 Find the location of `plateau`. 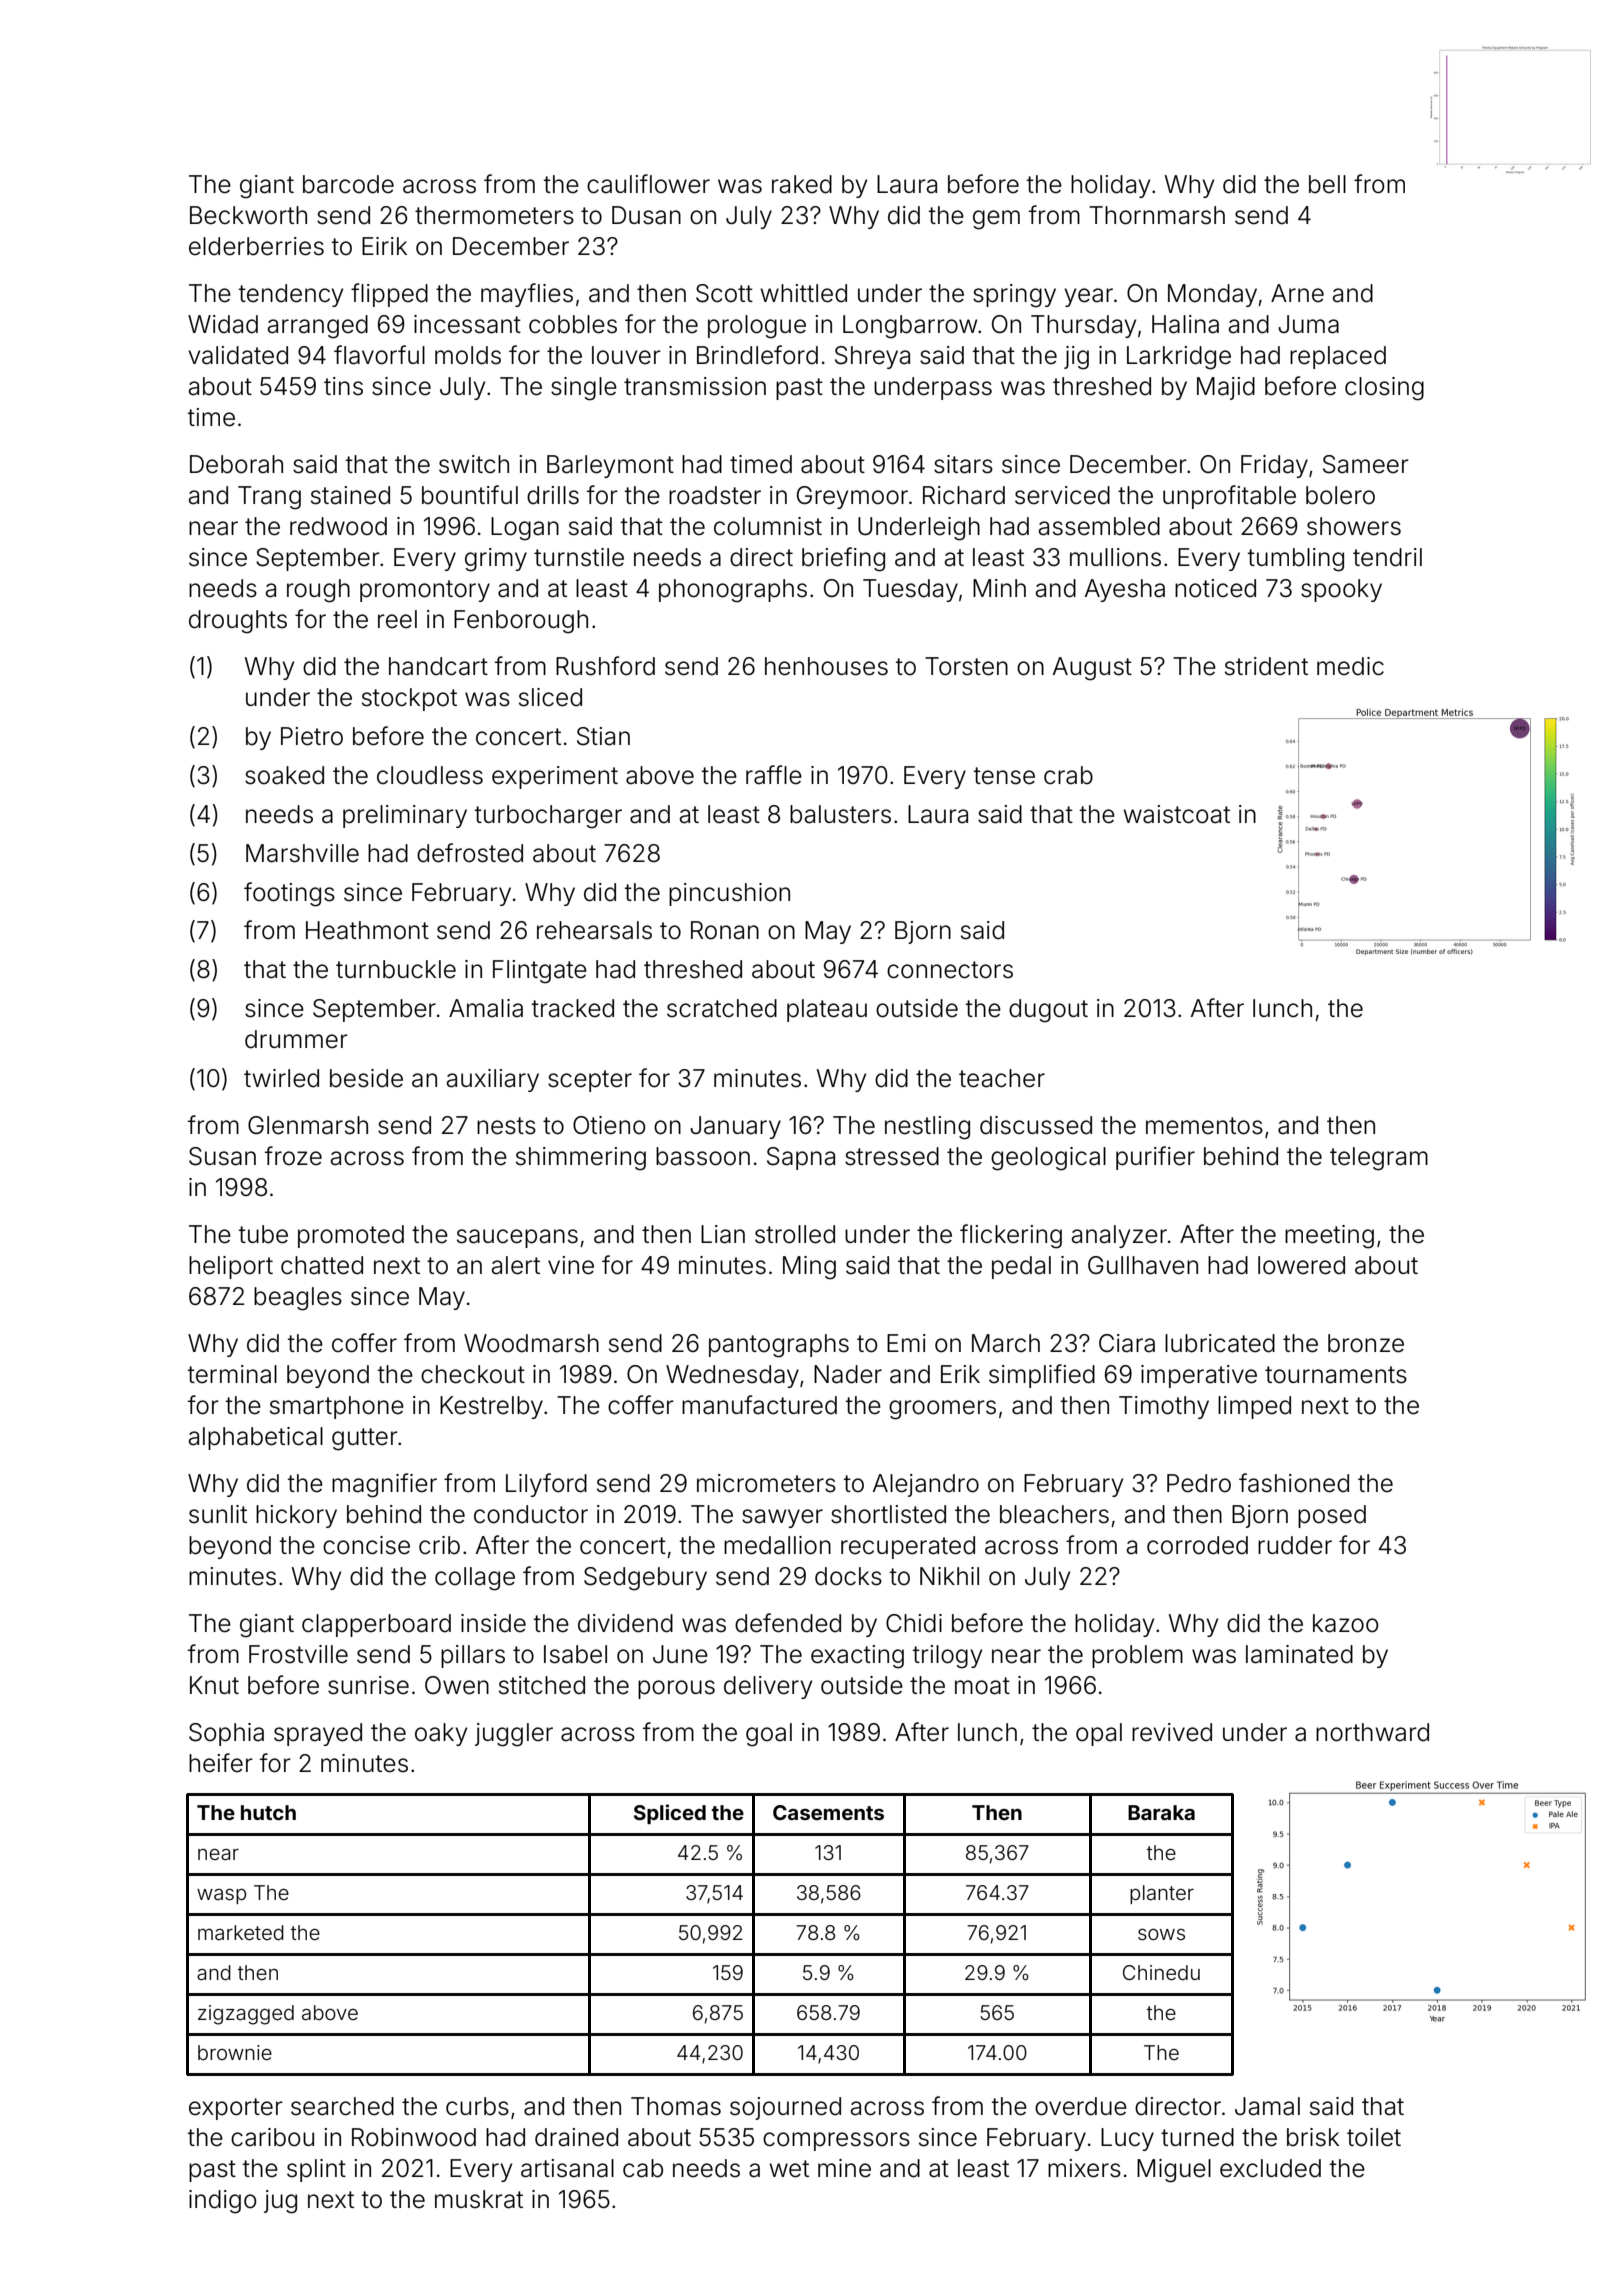

plateau is located at coordinates (827, 1010).
